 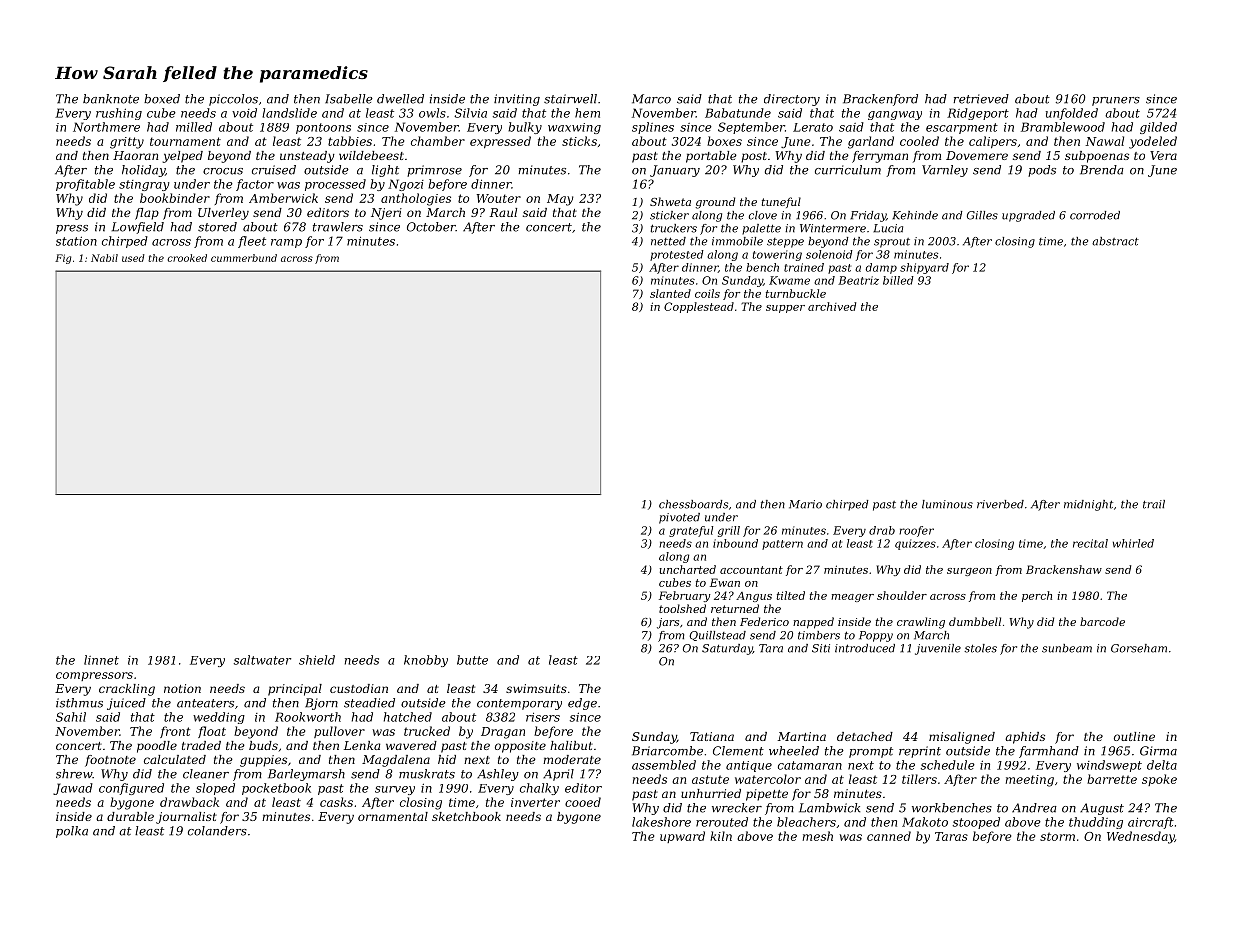 What do you see at coordinates (321, 704) in the image?
I see `Bjorn` at bounding box center [321, 704].
